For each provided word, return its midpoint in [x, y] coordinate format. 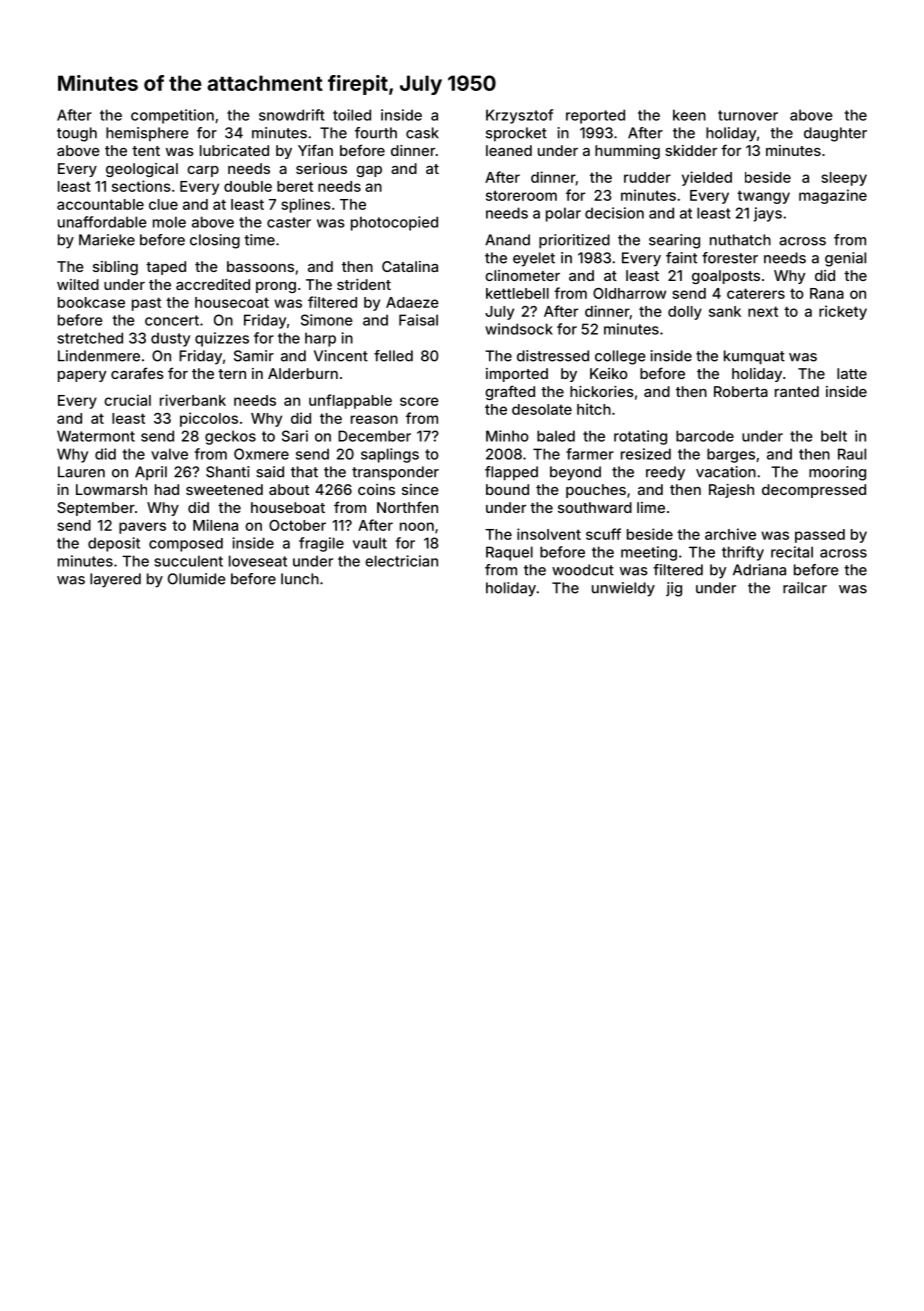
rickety [843, 312]
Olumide [197, 579]
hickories [602, 391]
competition [172, 116]
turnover [748, 115]
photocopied [394, 223]
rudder [647, 177]
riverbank [193, 400]
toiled [352, 115]
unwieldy [623, 589]
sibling [115, 268]
